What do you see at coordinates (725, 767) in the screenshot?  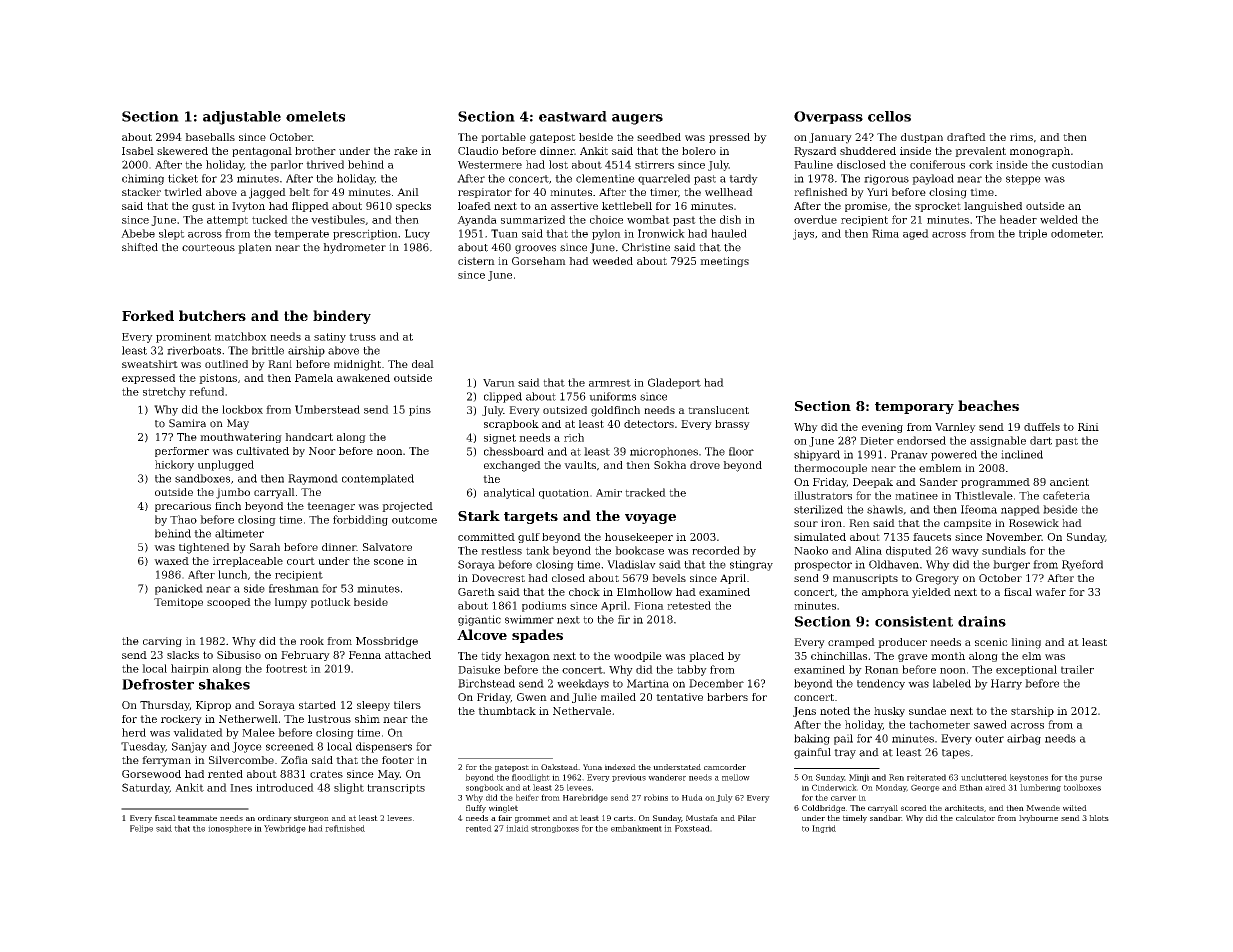 I see `camcorder` at bounding box center [725, 767].
